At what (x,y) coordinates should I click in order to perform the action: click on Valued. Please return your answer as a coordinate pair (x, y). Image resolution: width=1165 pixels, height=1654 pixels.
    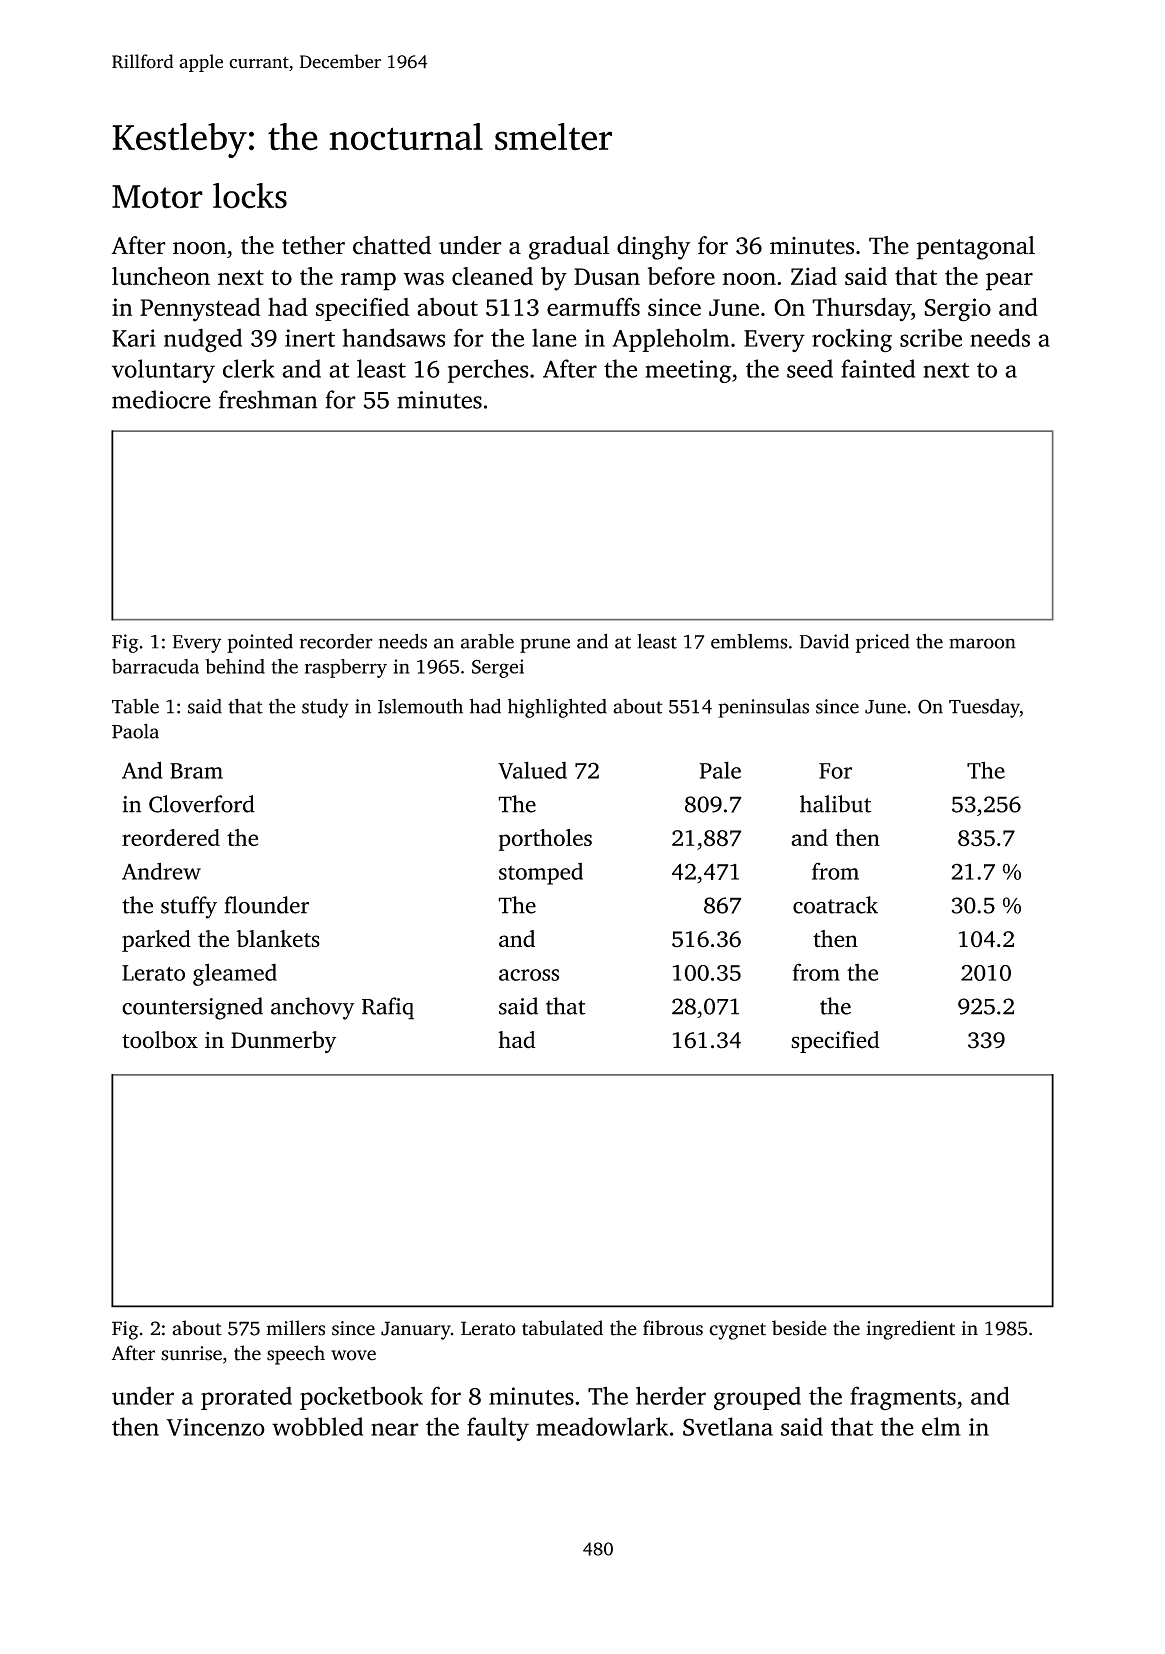
    Looking at the image, I should click on (532, 770).
